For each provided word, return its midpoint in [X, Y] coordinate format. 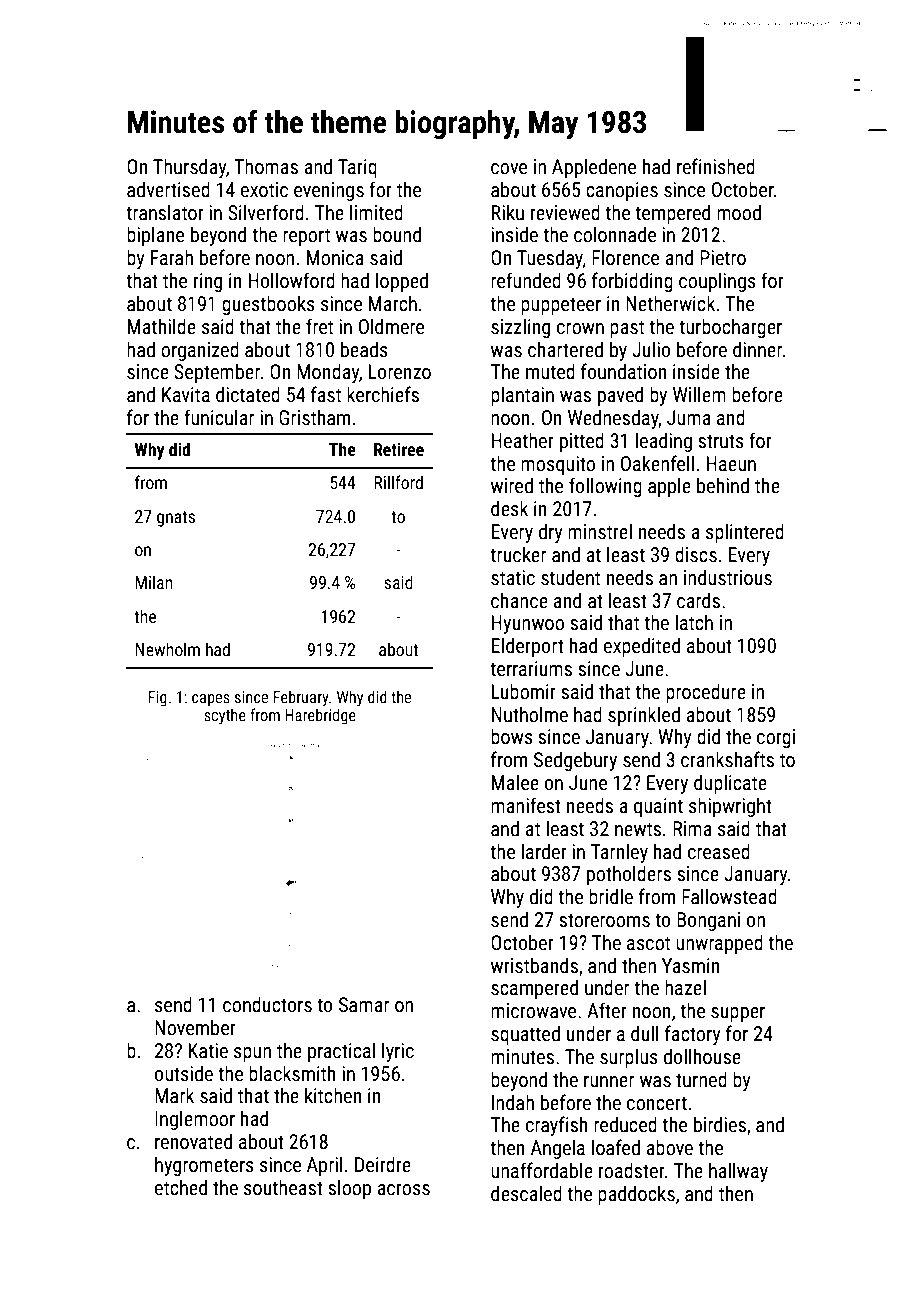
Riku [508, 212]
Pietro [723, 257]
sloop [349, 1189]
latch [694, 622]
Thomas [266, 166]
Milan [154, 582]
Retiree [399, 449]
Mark [174, 1095]
